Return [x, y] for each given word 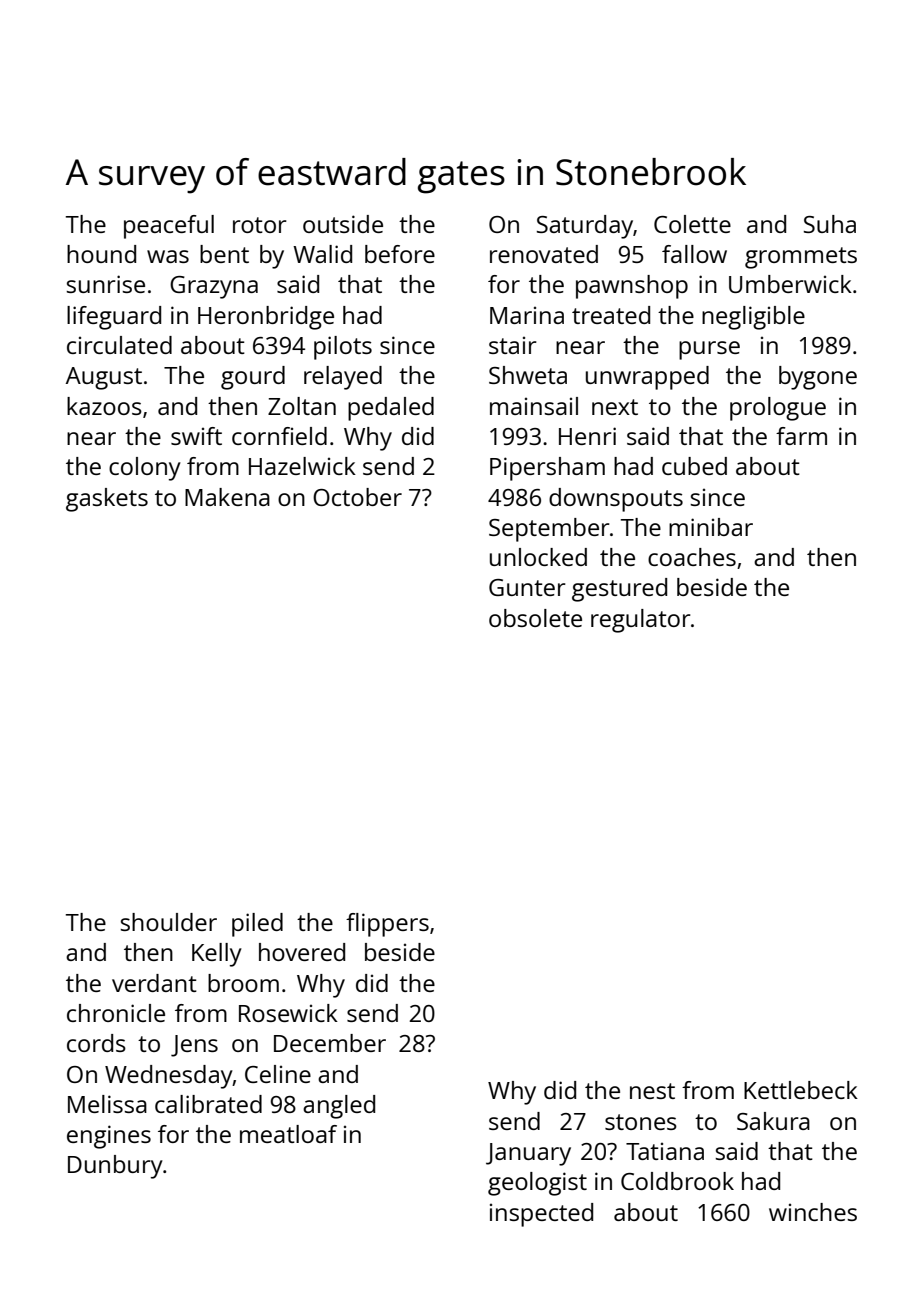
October [357, 497]
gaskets [107, 500]
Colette [692, 224]
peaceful [169, 227]
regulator [641, 621]
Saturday [585, 227]
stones [641, 1122]
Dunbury [115, 1167]
